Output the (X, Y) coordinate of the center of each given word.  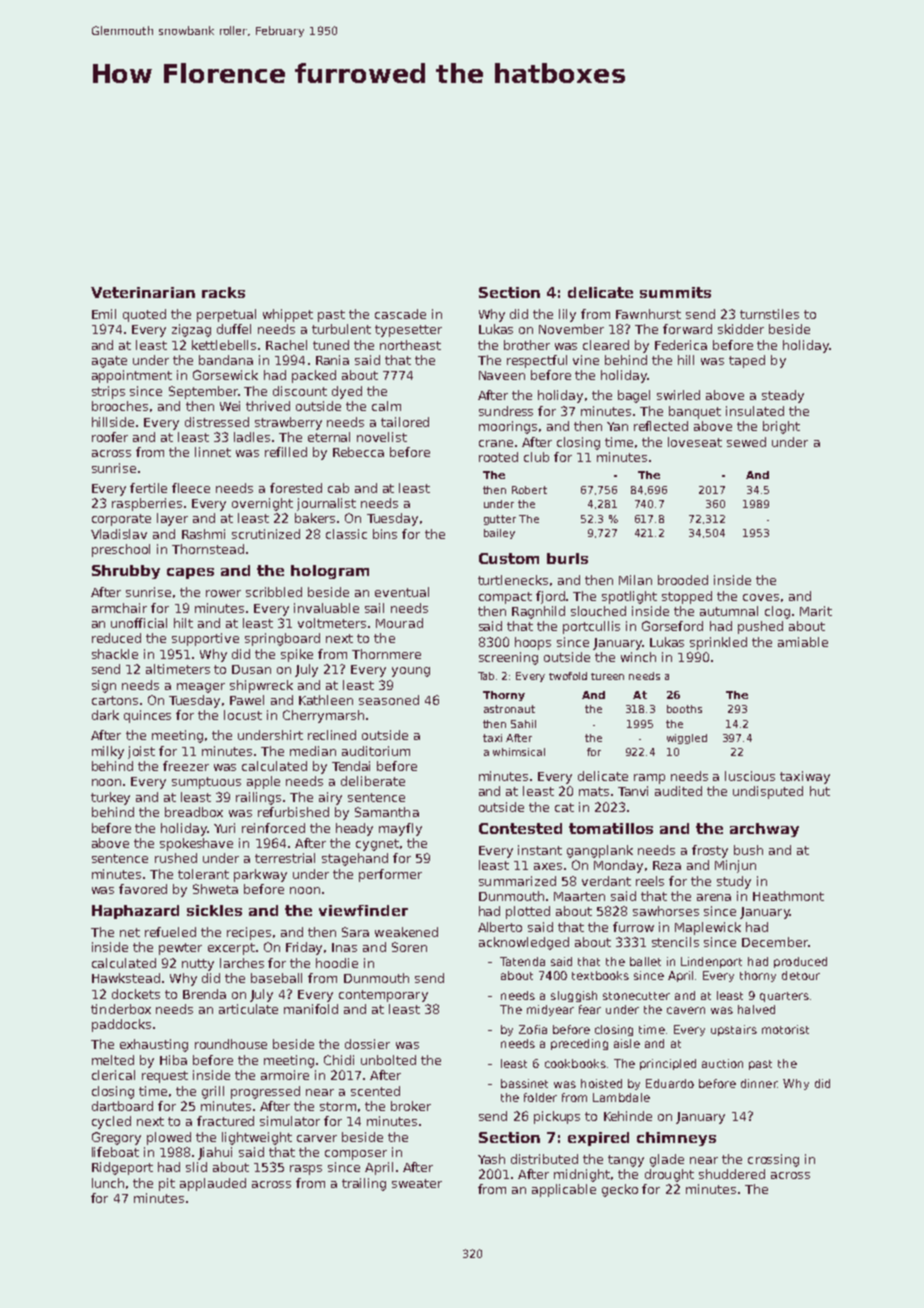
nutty (198, 965)
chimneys (676, 1139)
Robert (529, 490)
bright (781, 427)
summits (675, 292)
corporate (121, 520)
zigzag (191, 330)
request (165, 1077)
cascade (400, 314)
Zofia (533, 1029)
